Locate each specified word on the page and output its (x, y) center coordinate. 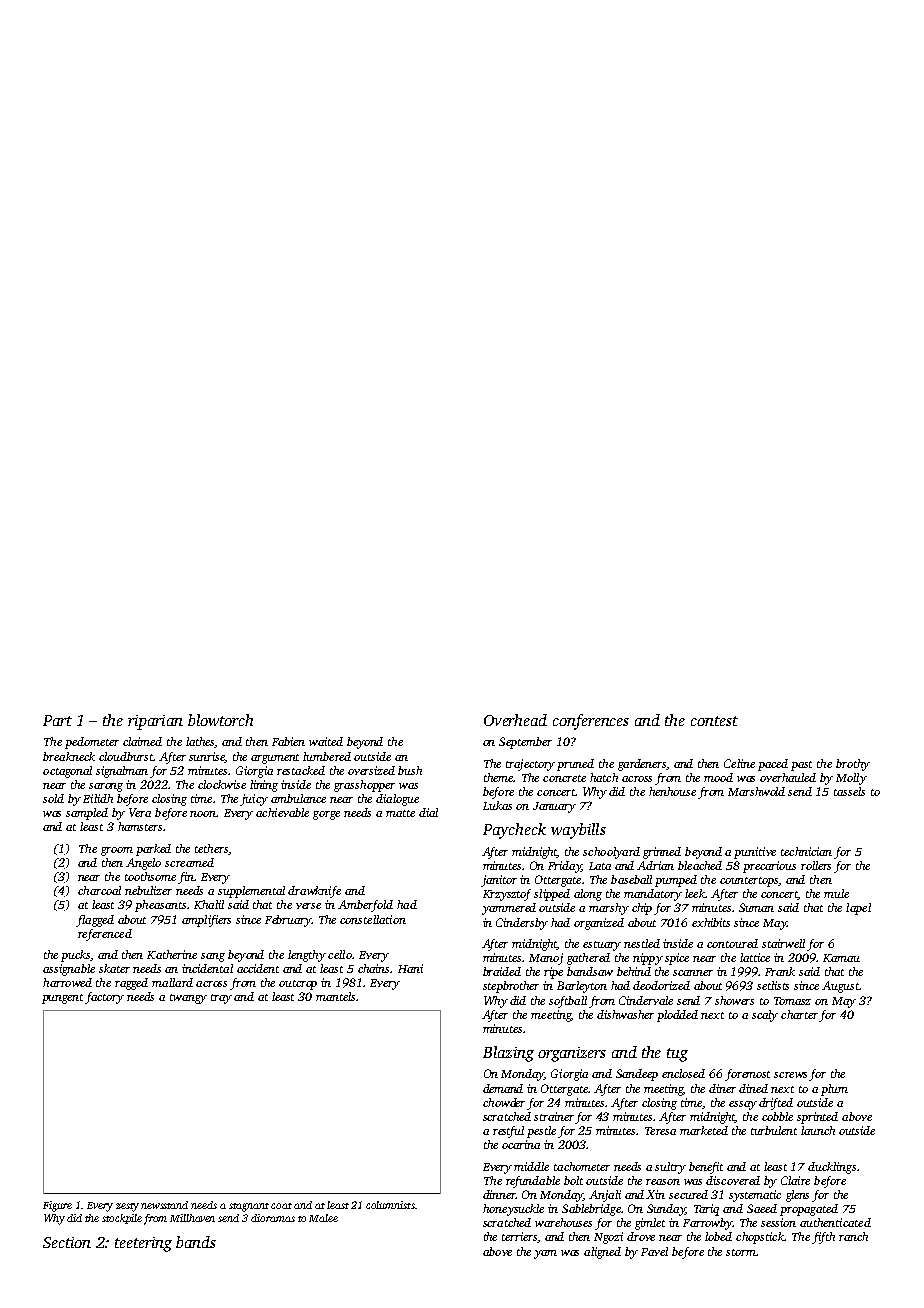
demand (503, 1088)
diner (722, 1088)
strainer (554, 1116)
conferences (591, 722)
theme (498, 777)
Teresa (660, 1131)
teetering (143, 1244)
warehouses (563, 1222)
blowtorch (220, 720)
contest (714, 721)
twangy (188, 999)
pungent (62, 999)
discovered (733, 1180)
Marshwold (756, 791)
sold (53, 798)
